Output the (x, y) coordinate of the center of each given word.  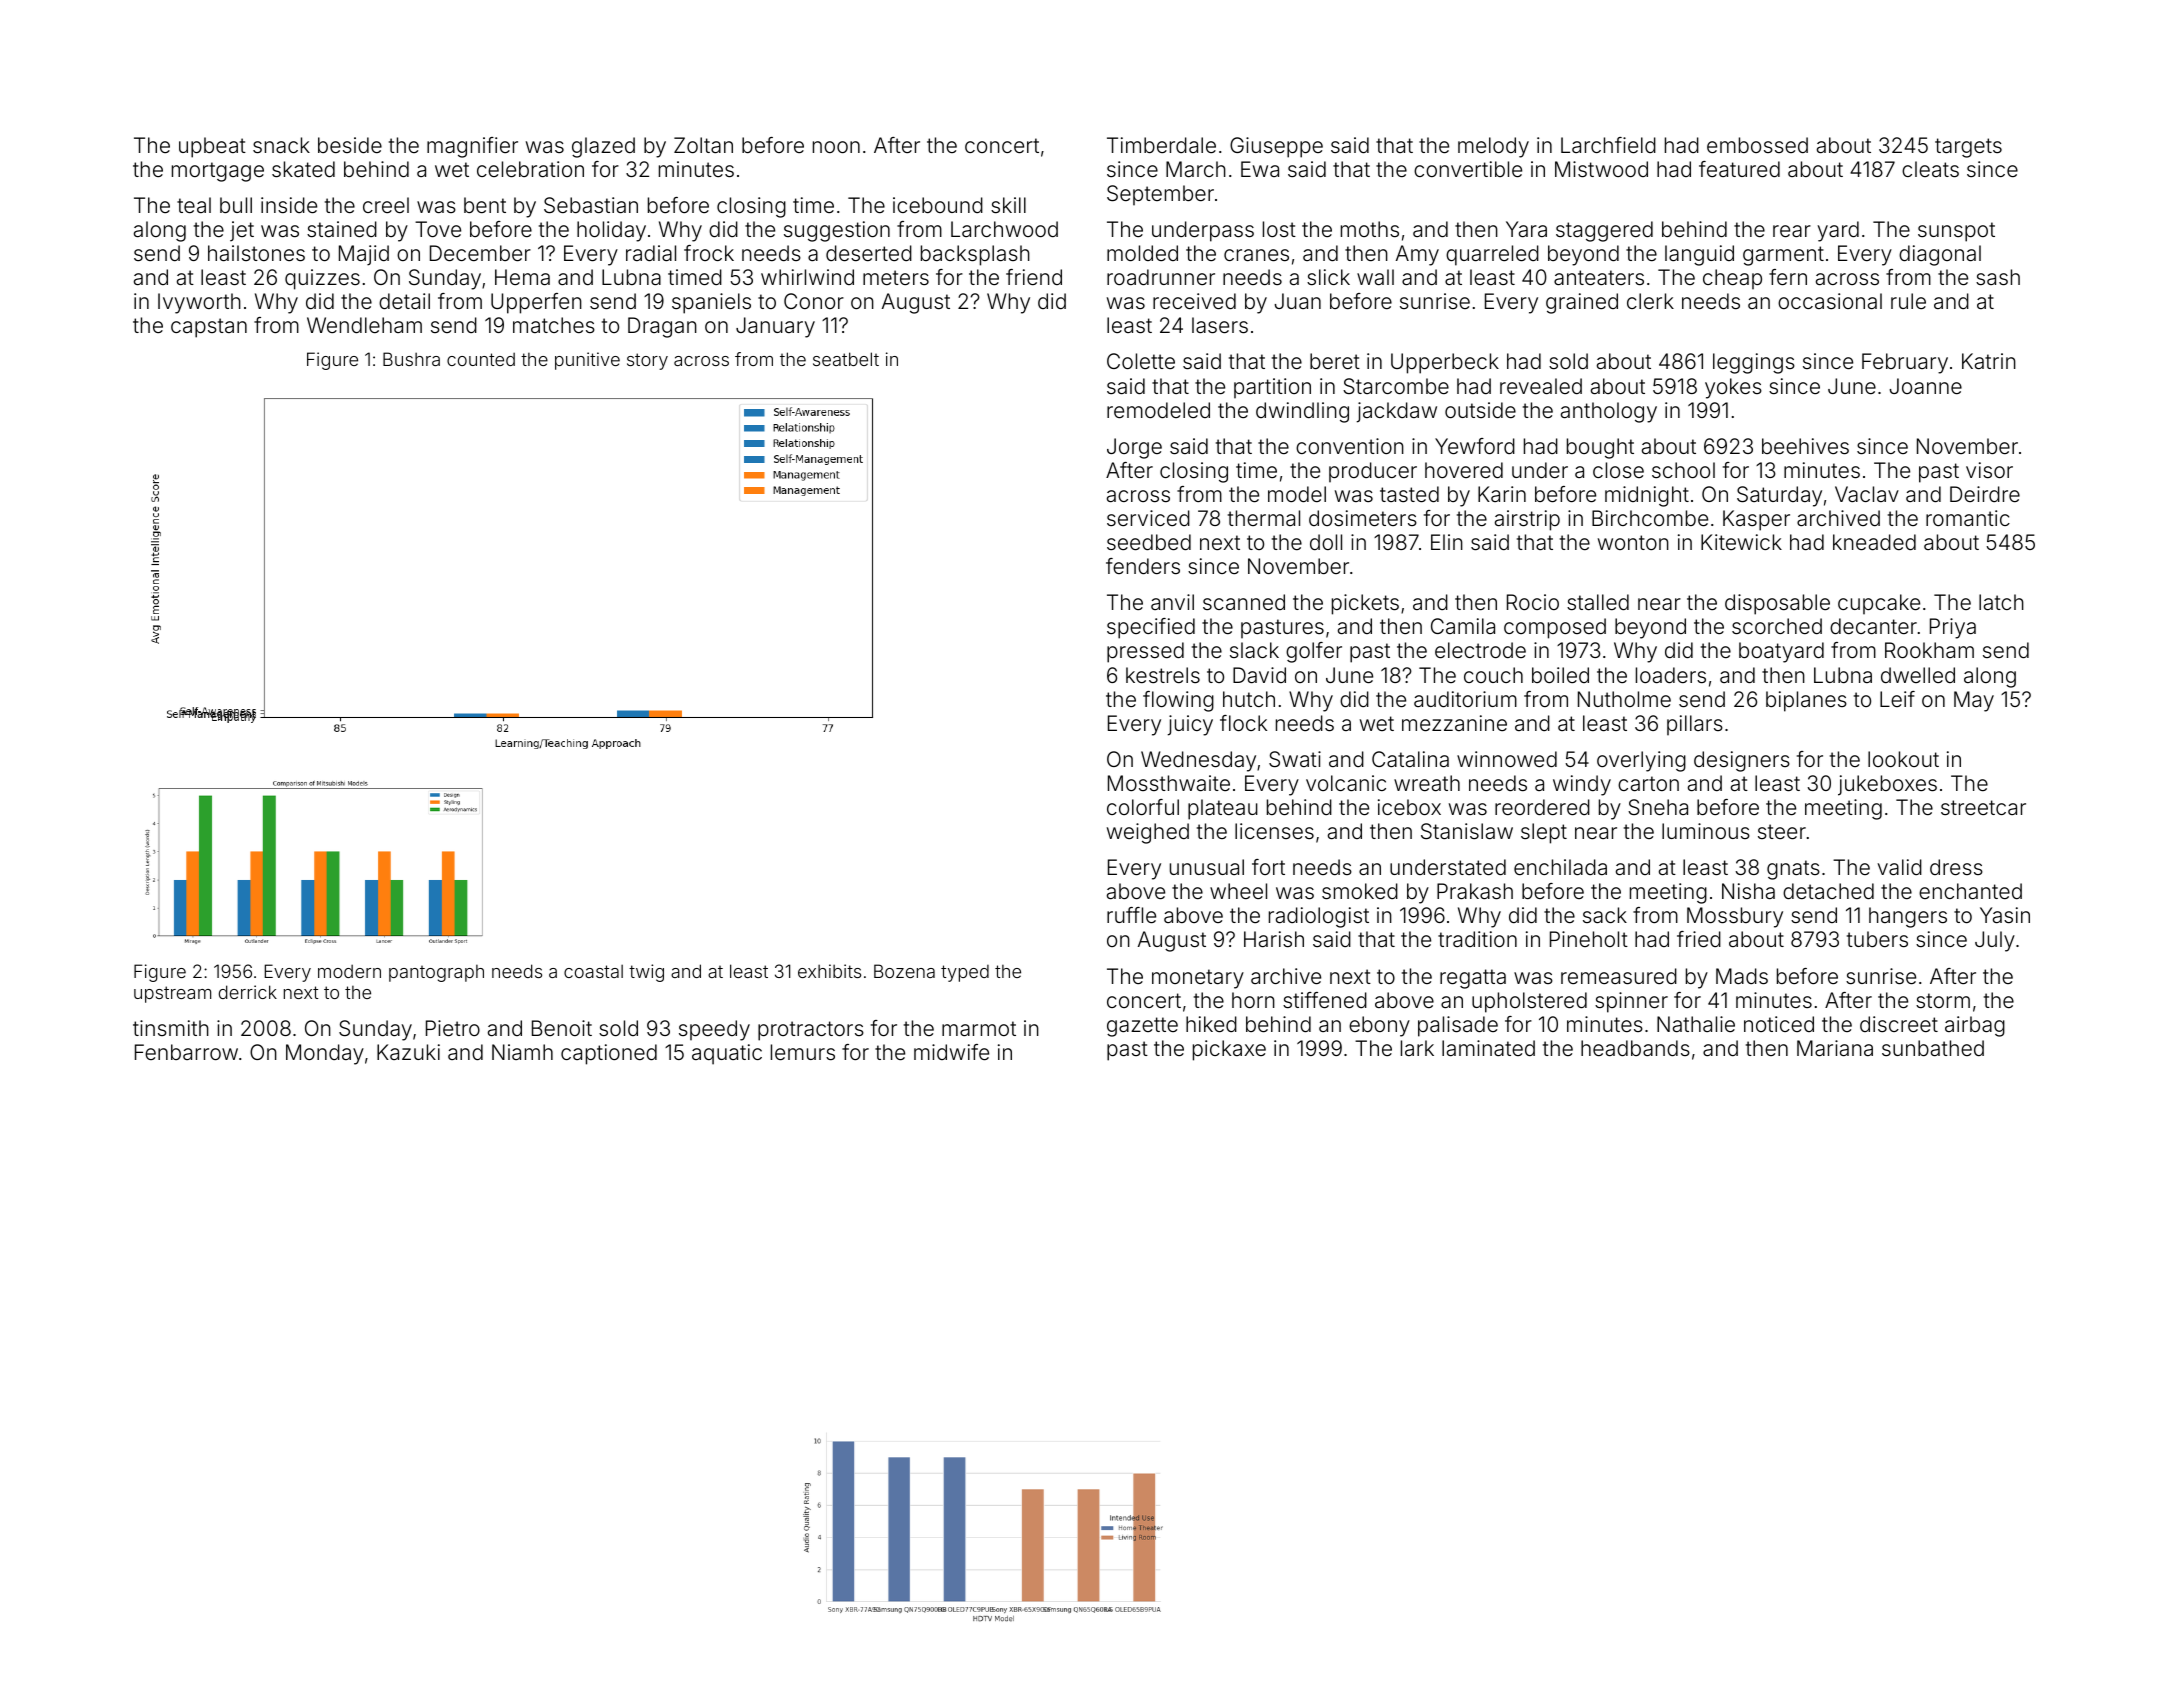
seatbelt (846, 359)
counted (481, 359)
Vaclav (1867, 494)
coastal (593, 971)
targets (1968, 148)
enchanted (1970, 891)
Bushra (411, 359)
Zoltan (703, 145)
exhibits (829, 971)
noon (836, 147)
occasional (1830, 301)
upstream (172, 994)
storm (1943, 1000)
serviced (1148, 518)
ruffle (1131, 915)
